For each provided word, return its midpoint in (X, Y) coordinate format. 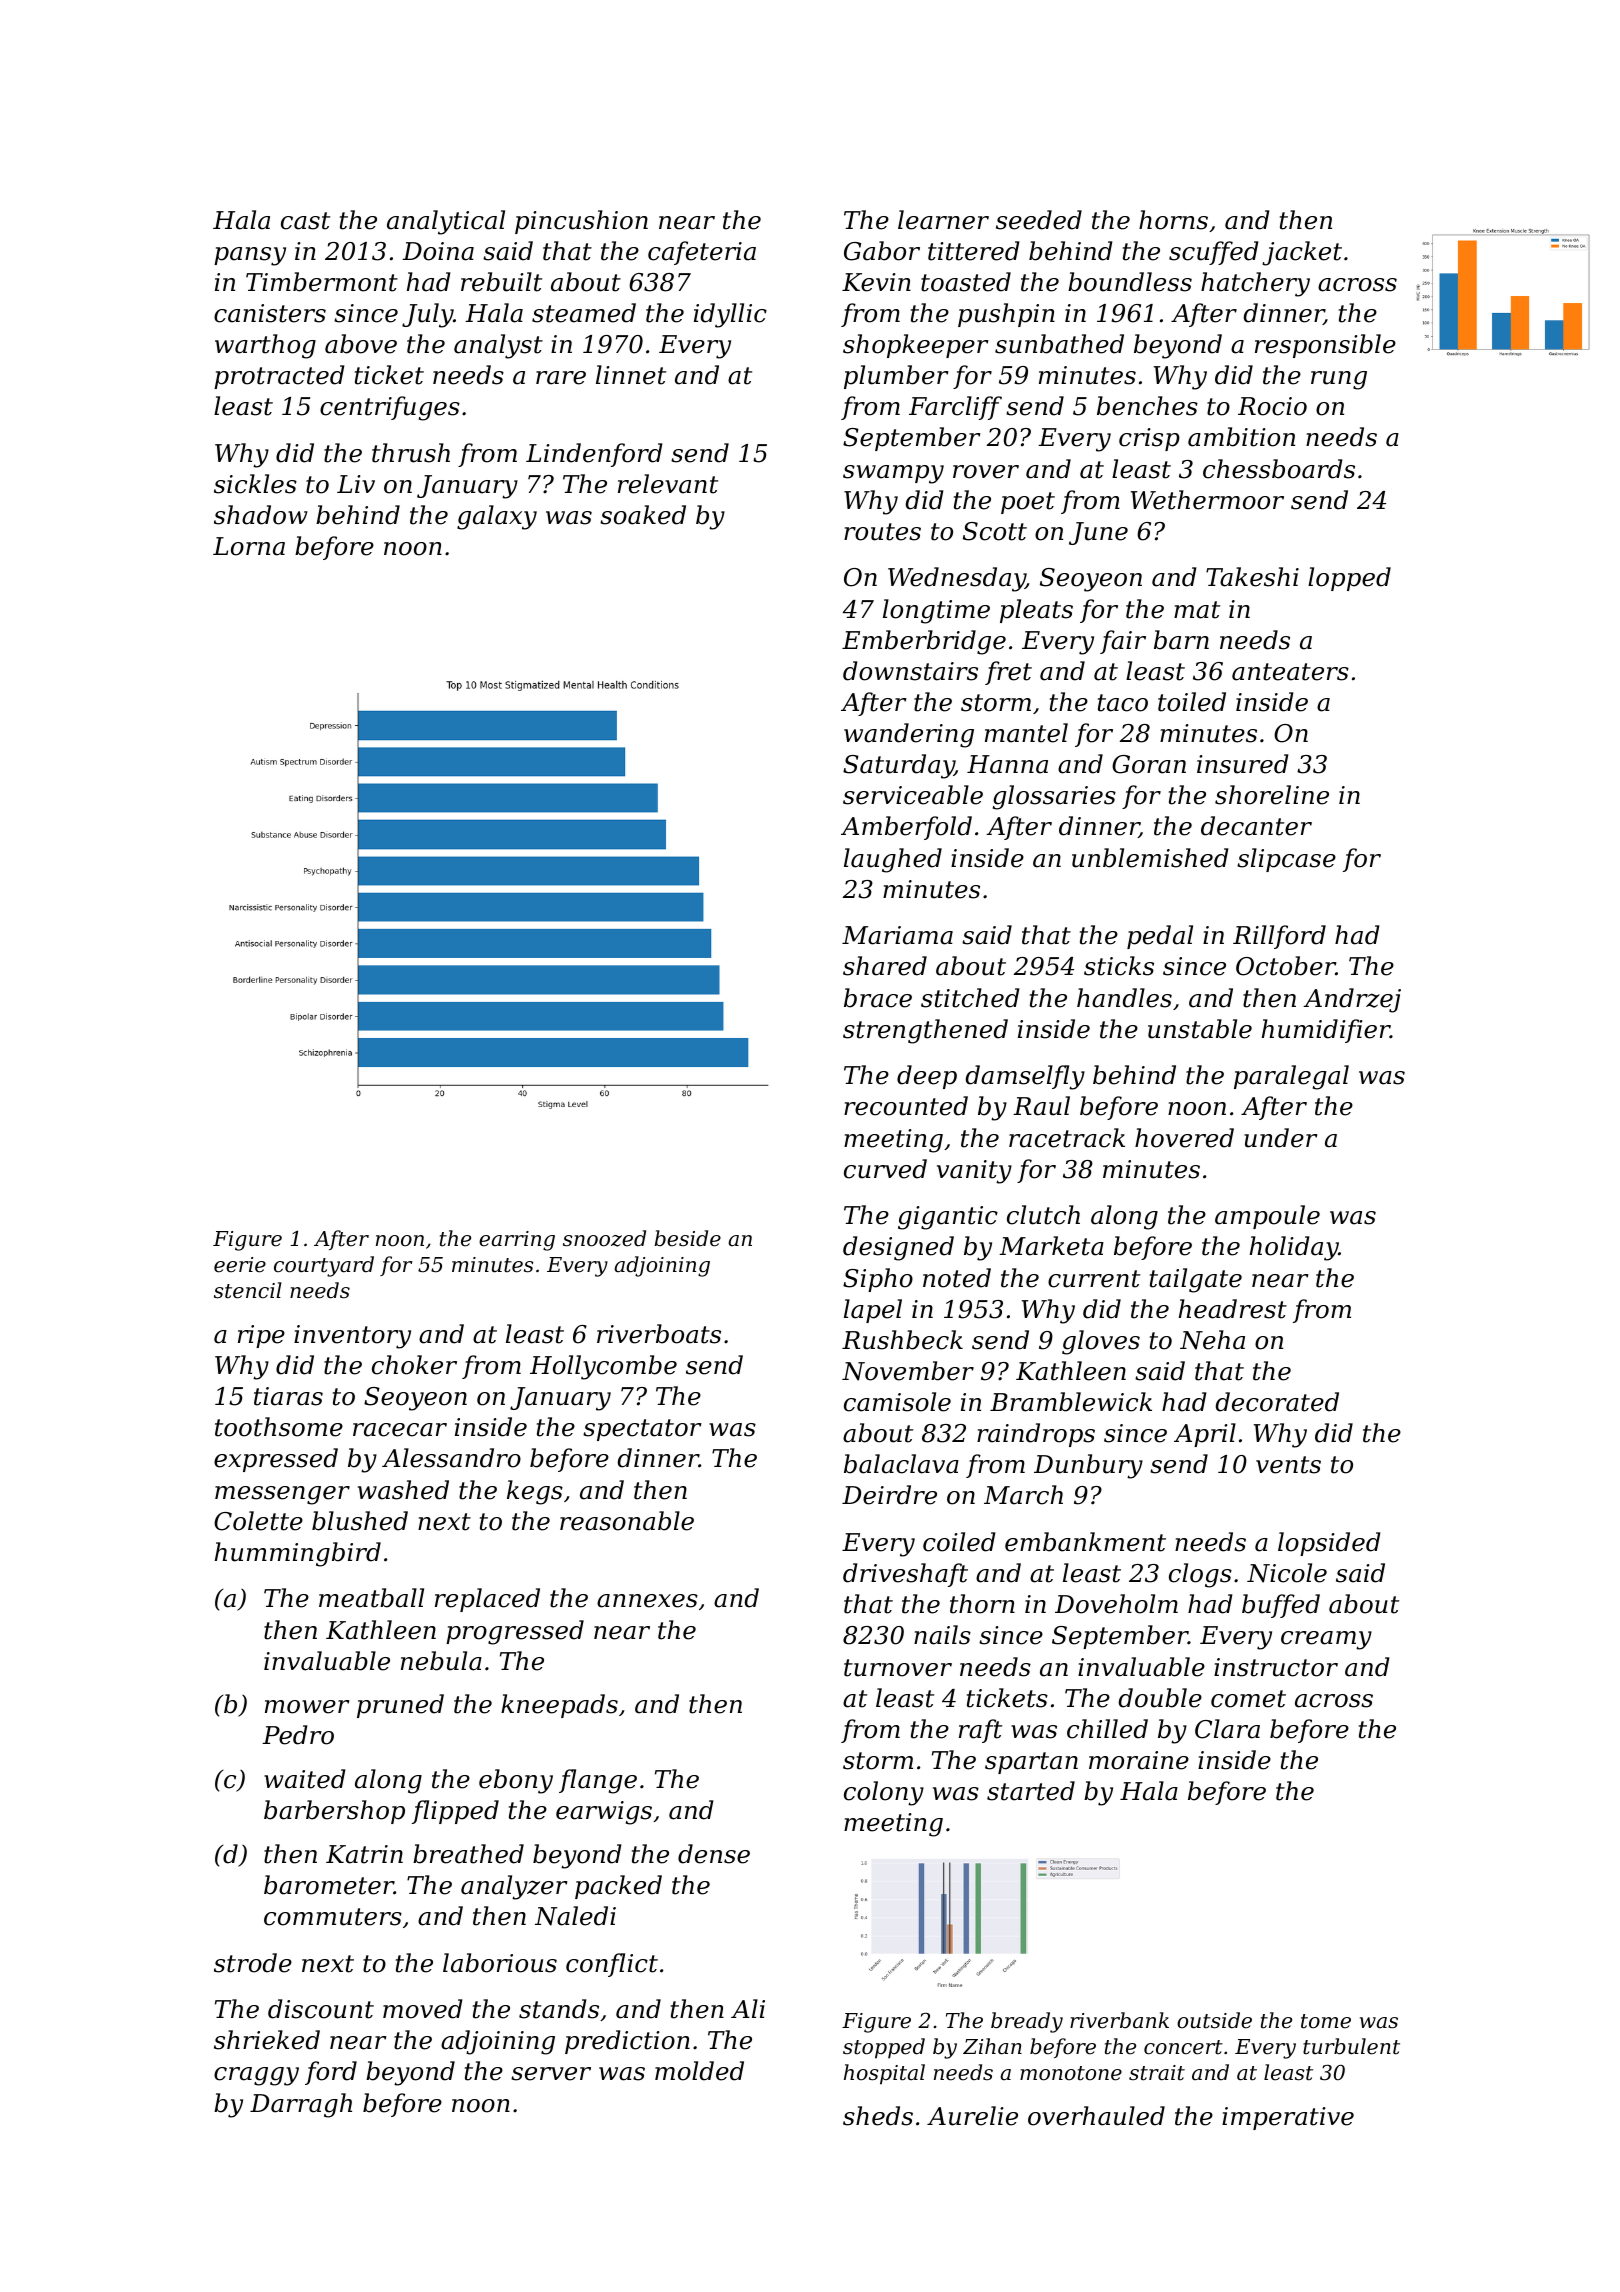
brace (878, 998)
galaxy (497, 517)
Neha (1212, 1340)
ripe (261, 1336)
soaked (643, 515)
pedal (1160, 937)
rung (1339, 380)
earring (517, 1241)
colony (884, 1793)
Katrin (364, 1854)
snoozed (604, 1238)
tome (1326, 2021)
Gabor (882, 251)
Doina (438, 251)
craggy (256, 2076)
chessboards (1279, 469)
